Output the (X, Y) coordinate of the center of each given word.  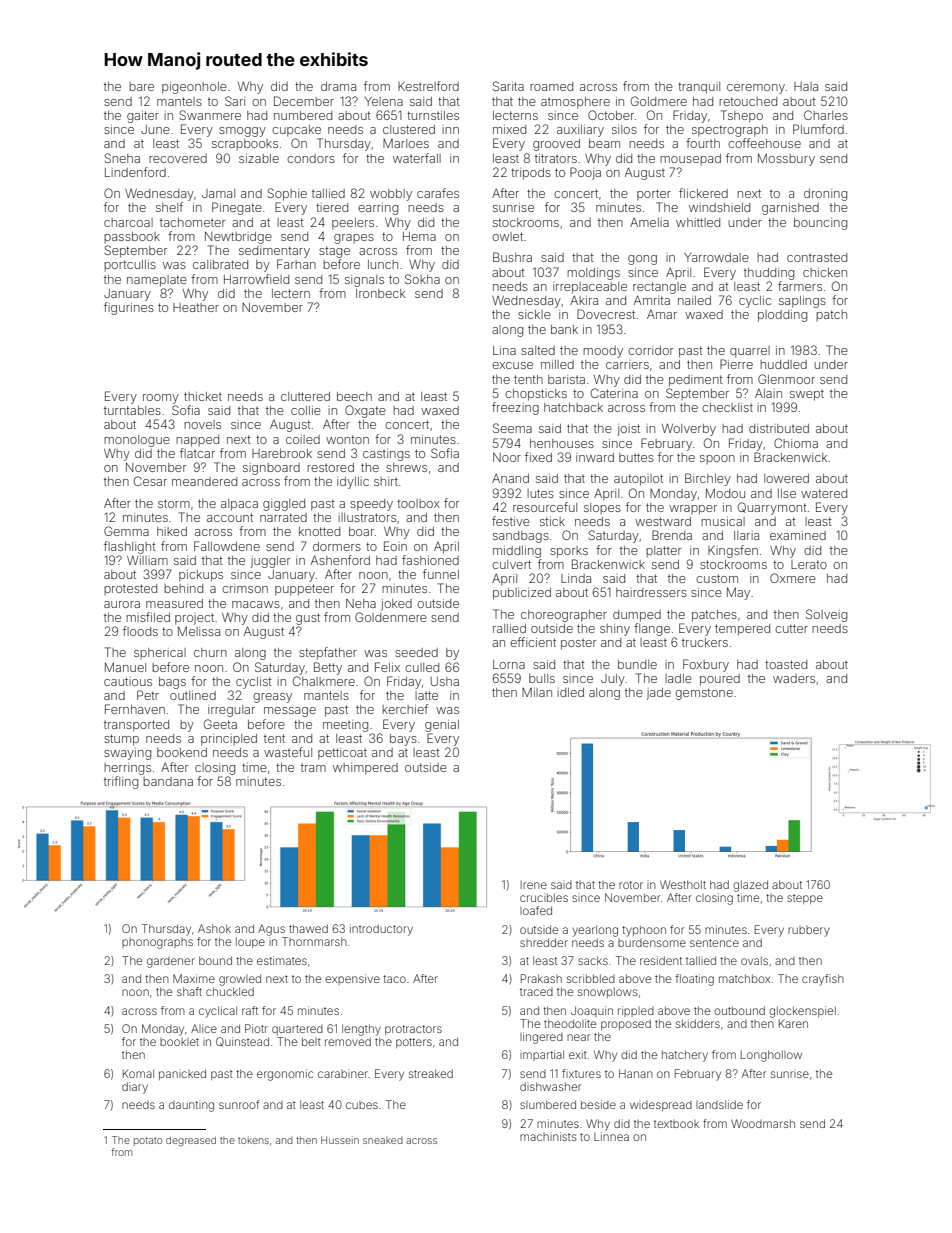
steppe (805, 899)
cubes (362, 1105)
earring (378, 209)
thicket (203, 396)
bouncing (820, 224)
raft (250, 1010)
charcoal (128, 222)
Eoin (395, 546)
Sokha (422, 279)
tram (313, 768)
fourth (703, 143)
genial (442, 726)
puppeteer (304, 590)
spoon (717, 459)
